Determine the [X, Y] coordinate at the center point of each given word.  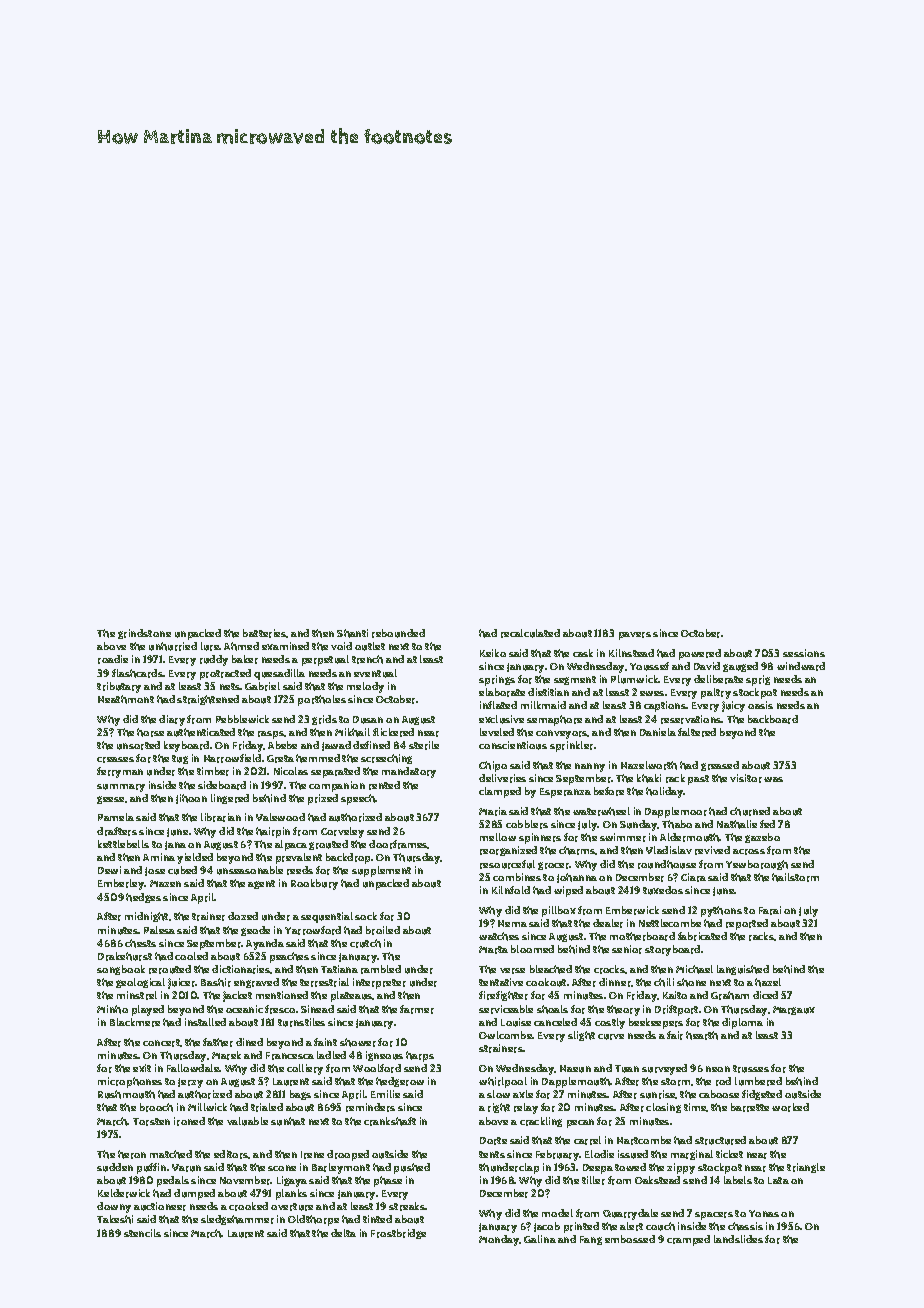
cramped [688, 1240]
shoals [552, 1009]
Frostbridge [398, 1234]
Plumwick [635, 679]
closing [663, 1108]
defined [371, 745]
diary [172, 720]
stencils [142, 1233]
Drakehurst [125, 956]
